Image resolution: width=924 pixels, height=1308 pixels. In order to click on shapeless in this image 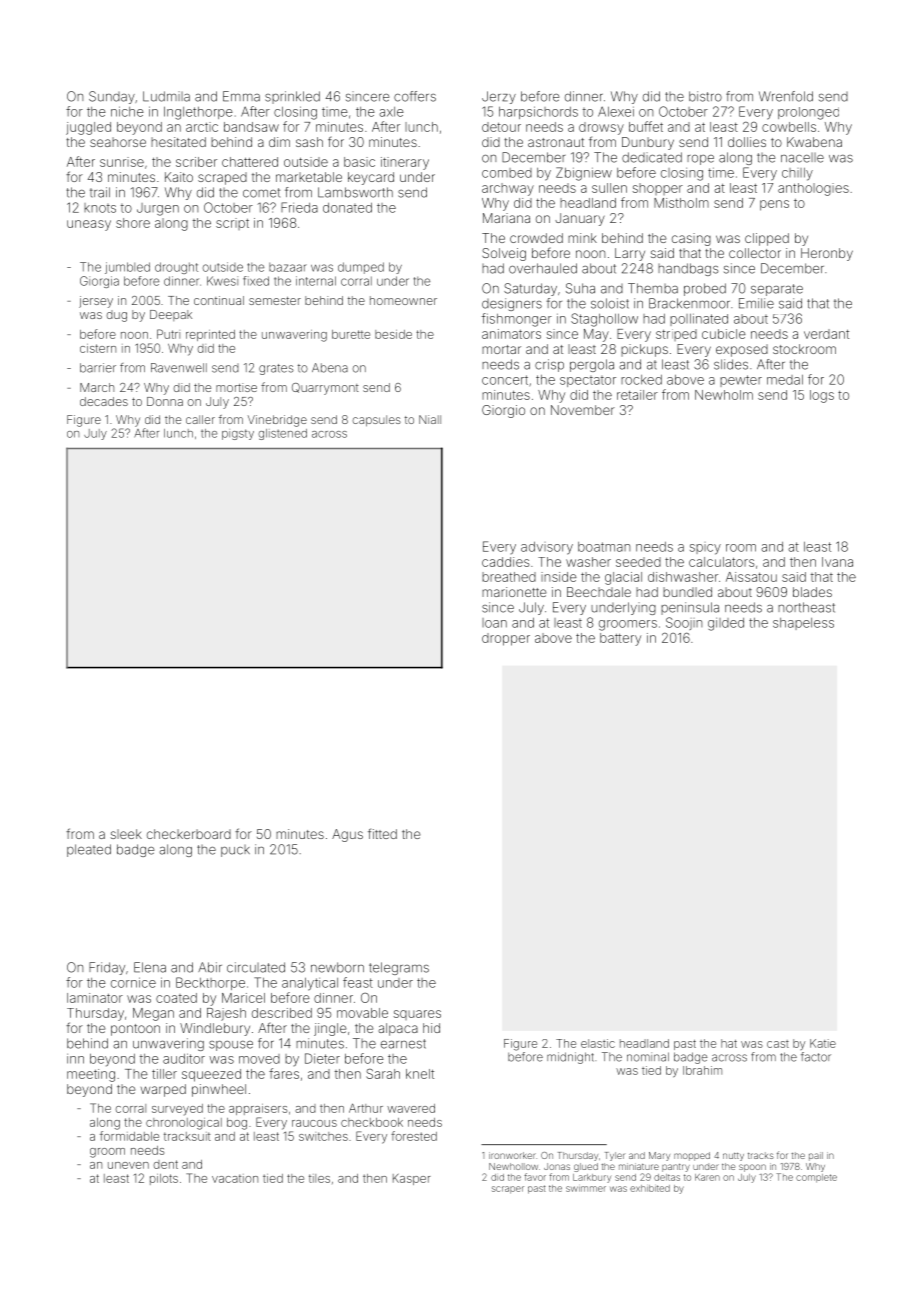, I will do `click(803, 624)`.
